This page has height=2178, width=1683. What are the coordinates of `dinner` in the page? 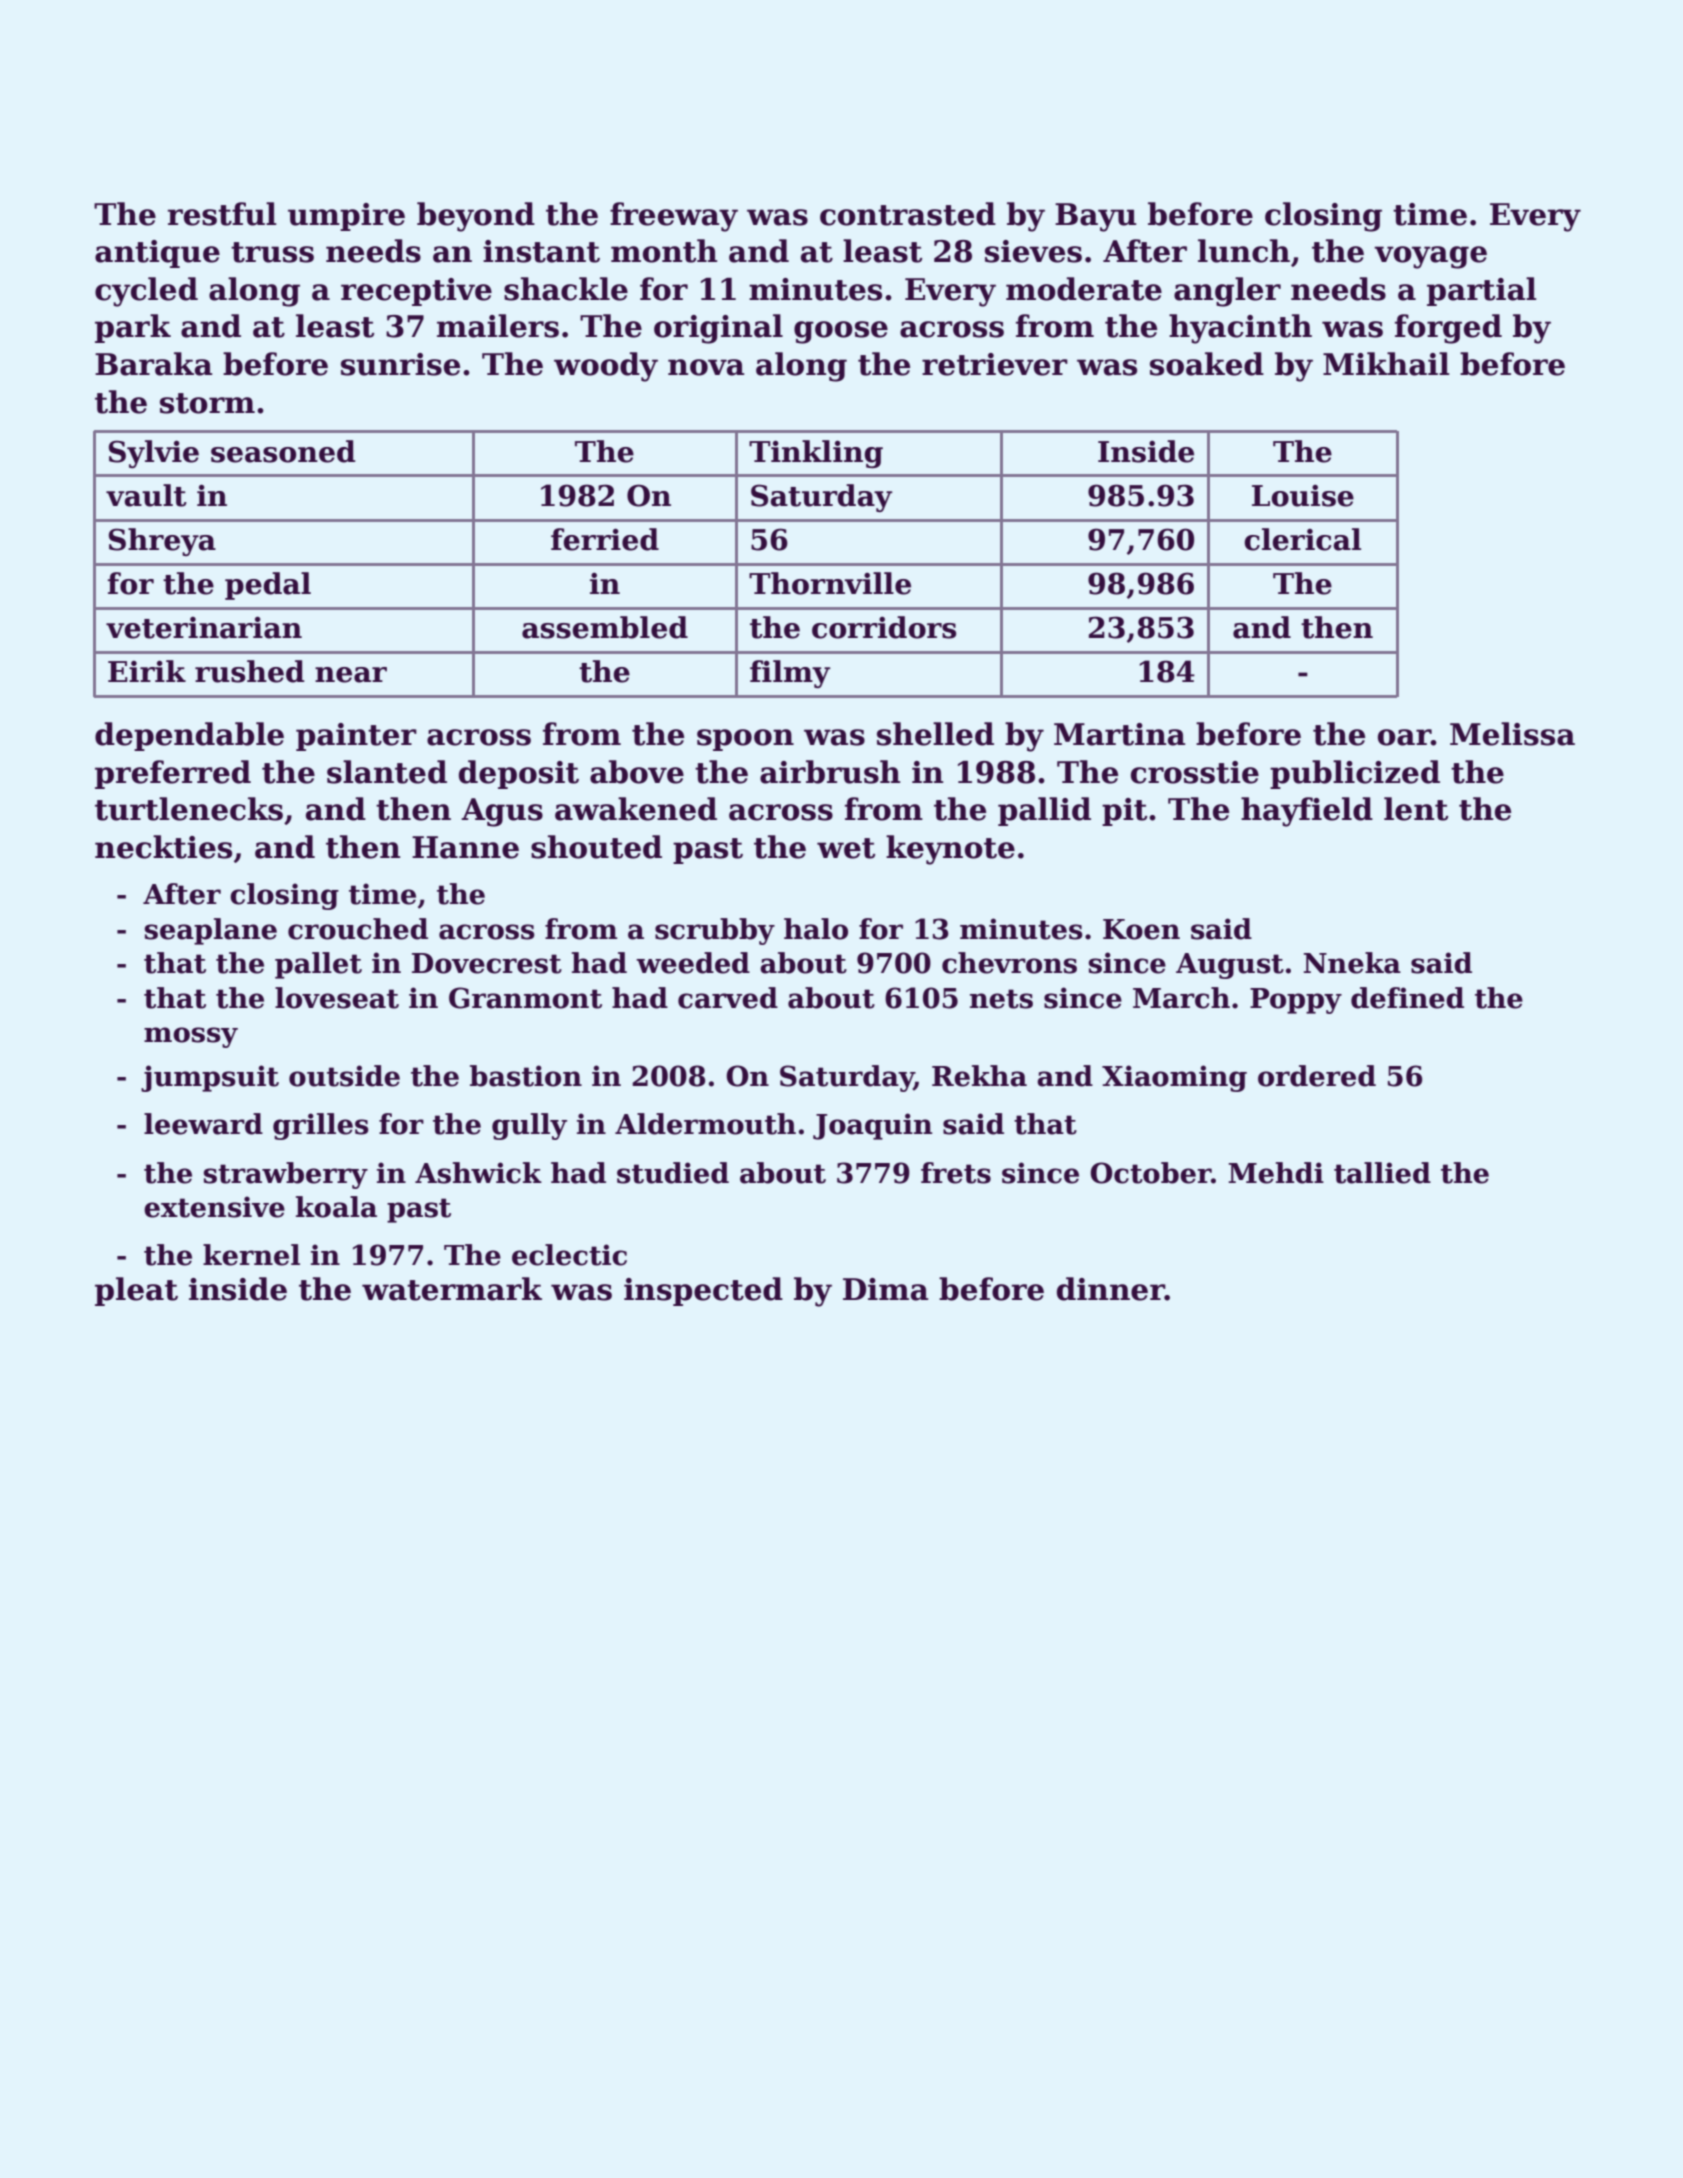 It's located at (1111, 1289).
